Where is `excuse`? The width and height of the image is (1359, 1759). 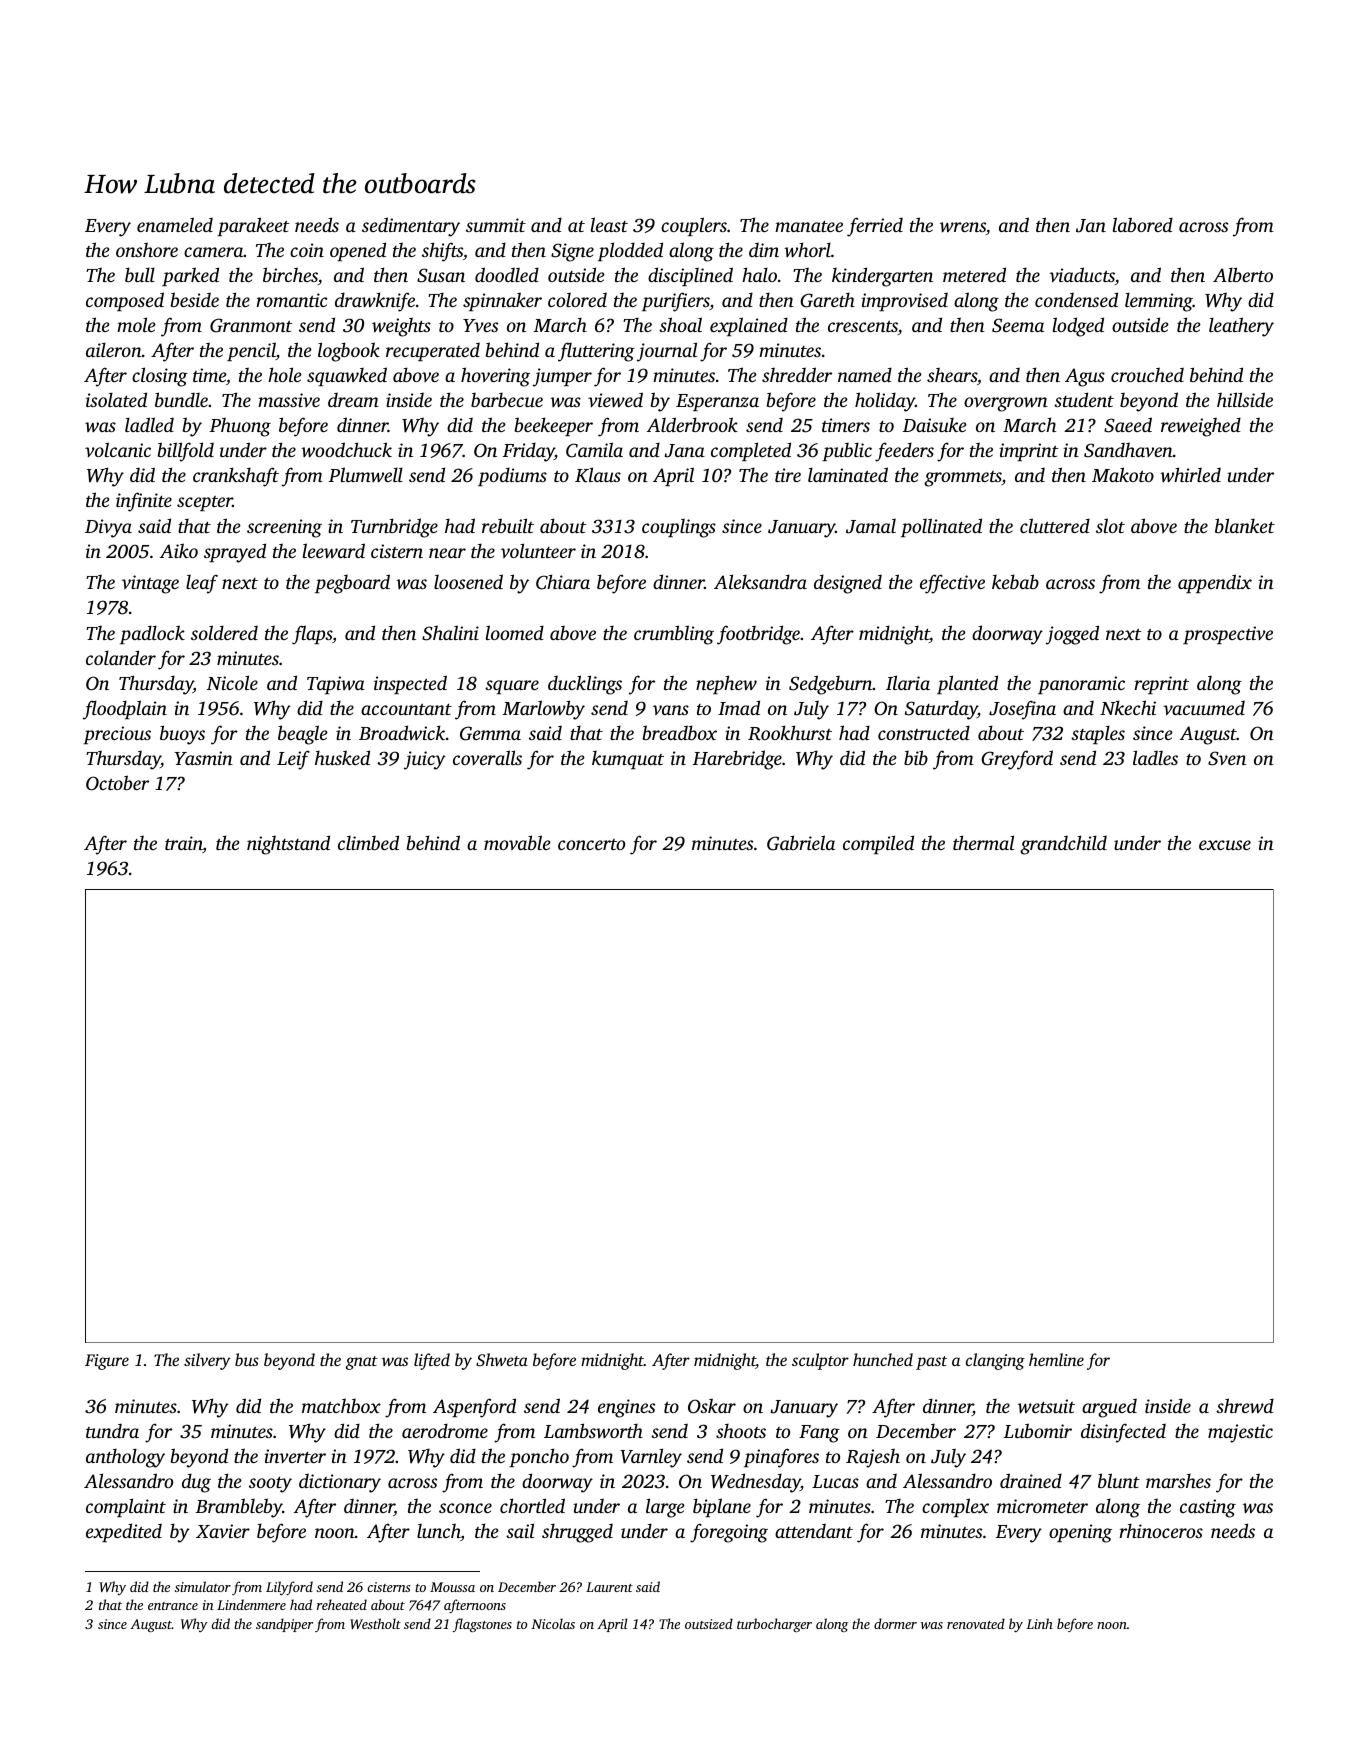 excuse is located at coordinates (1225, 845).
